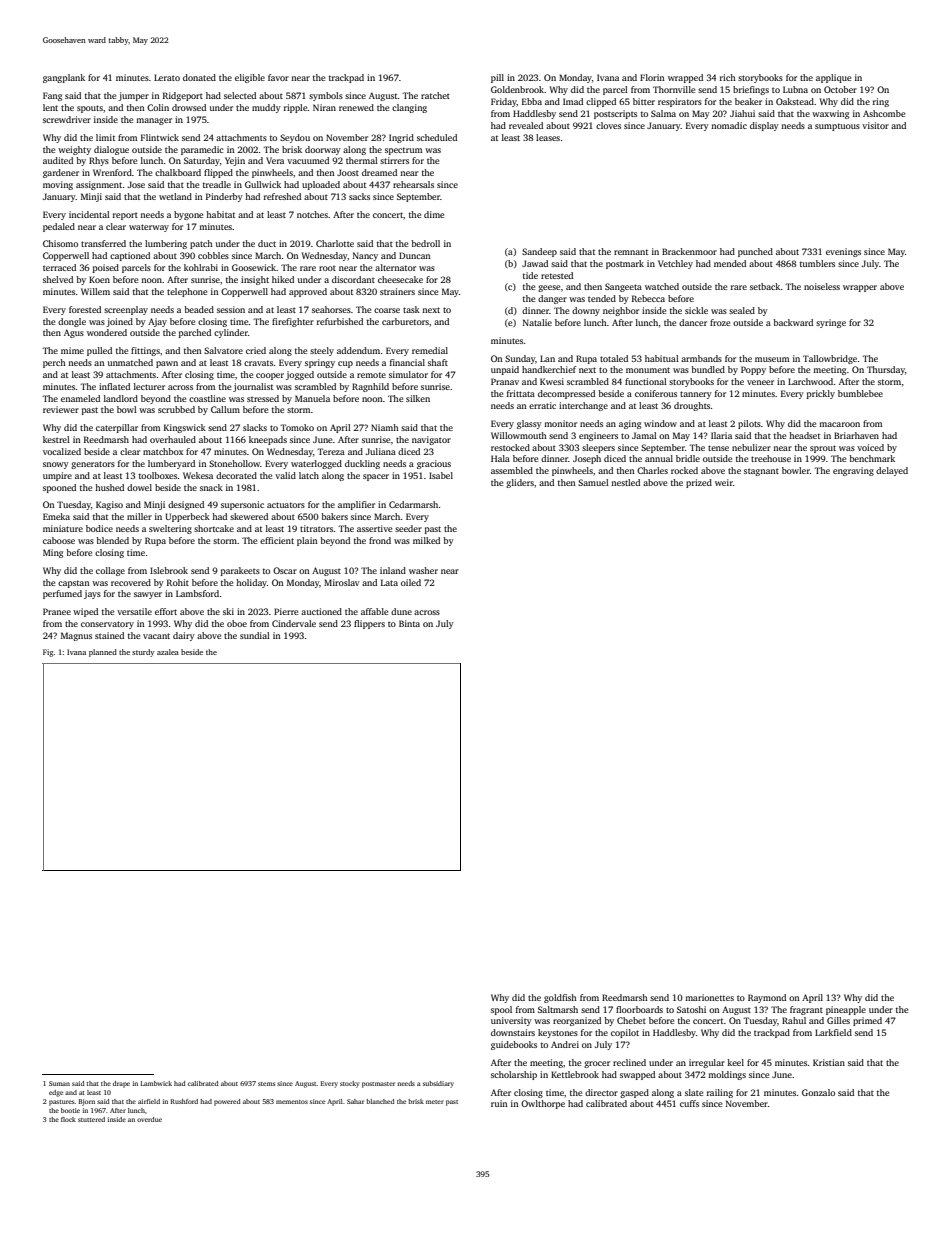 This screenshot has width=952, height=1233. I want to click on sturdy, so click(143, 653).
